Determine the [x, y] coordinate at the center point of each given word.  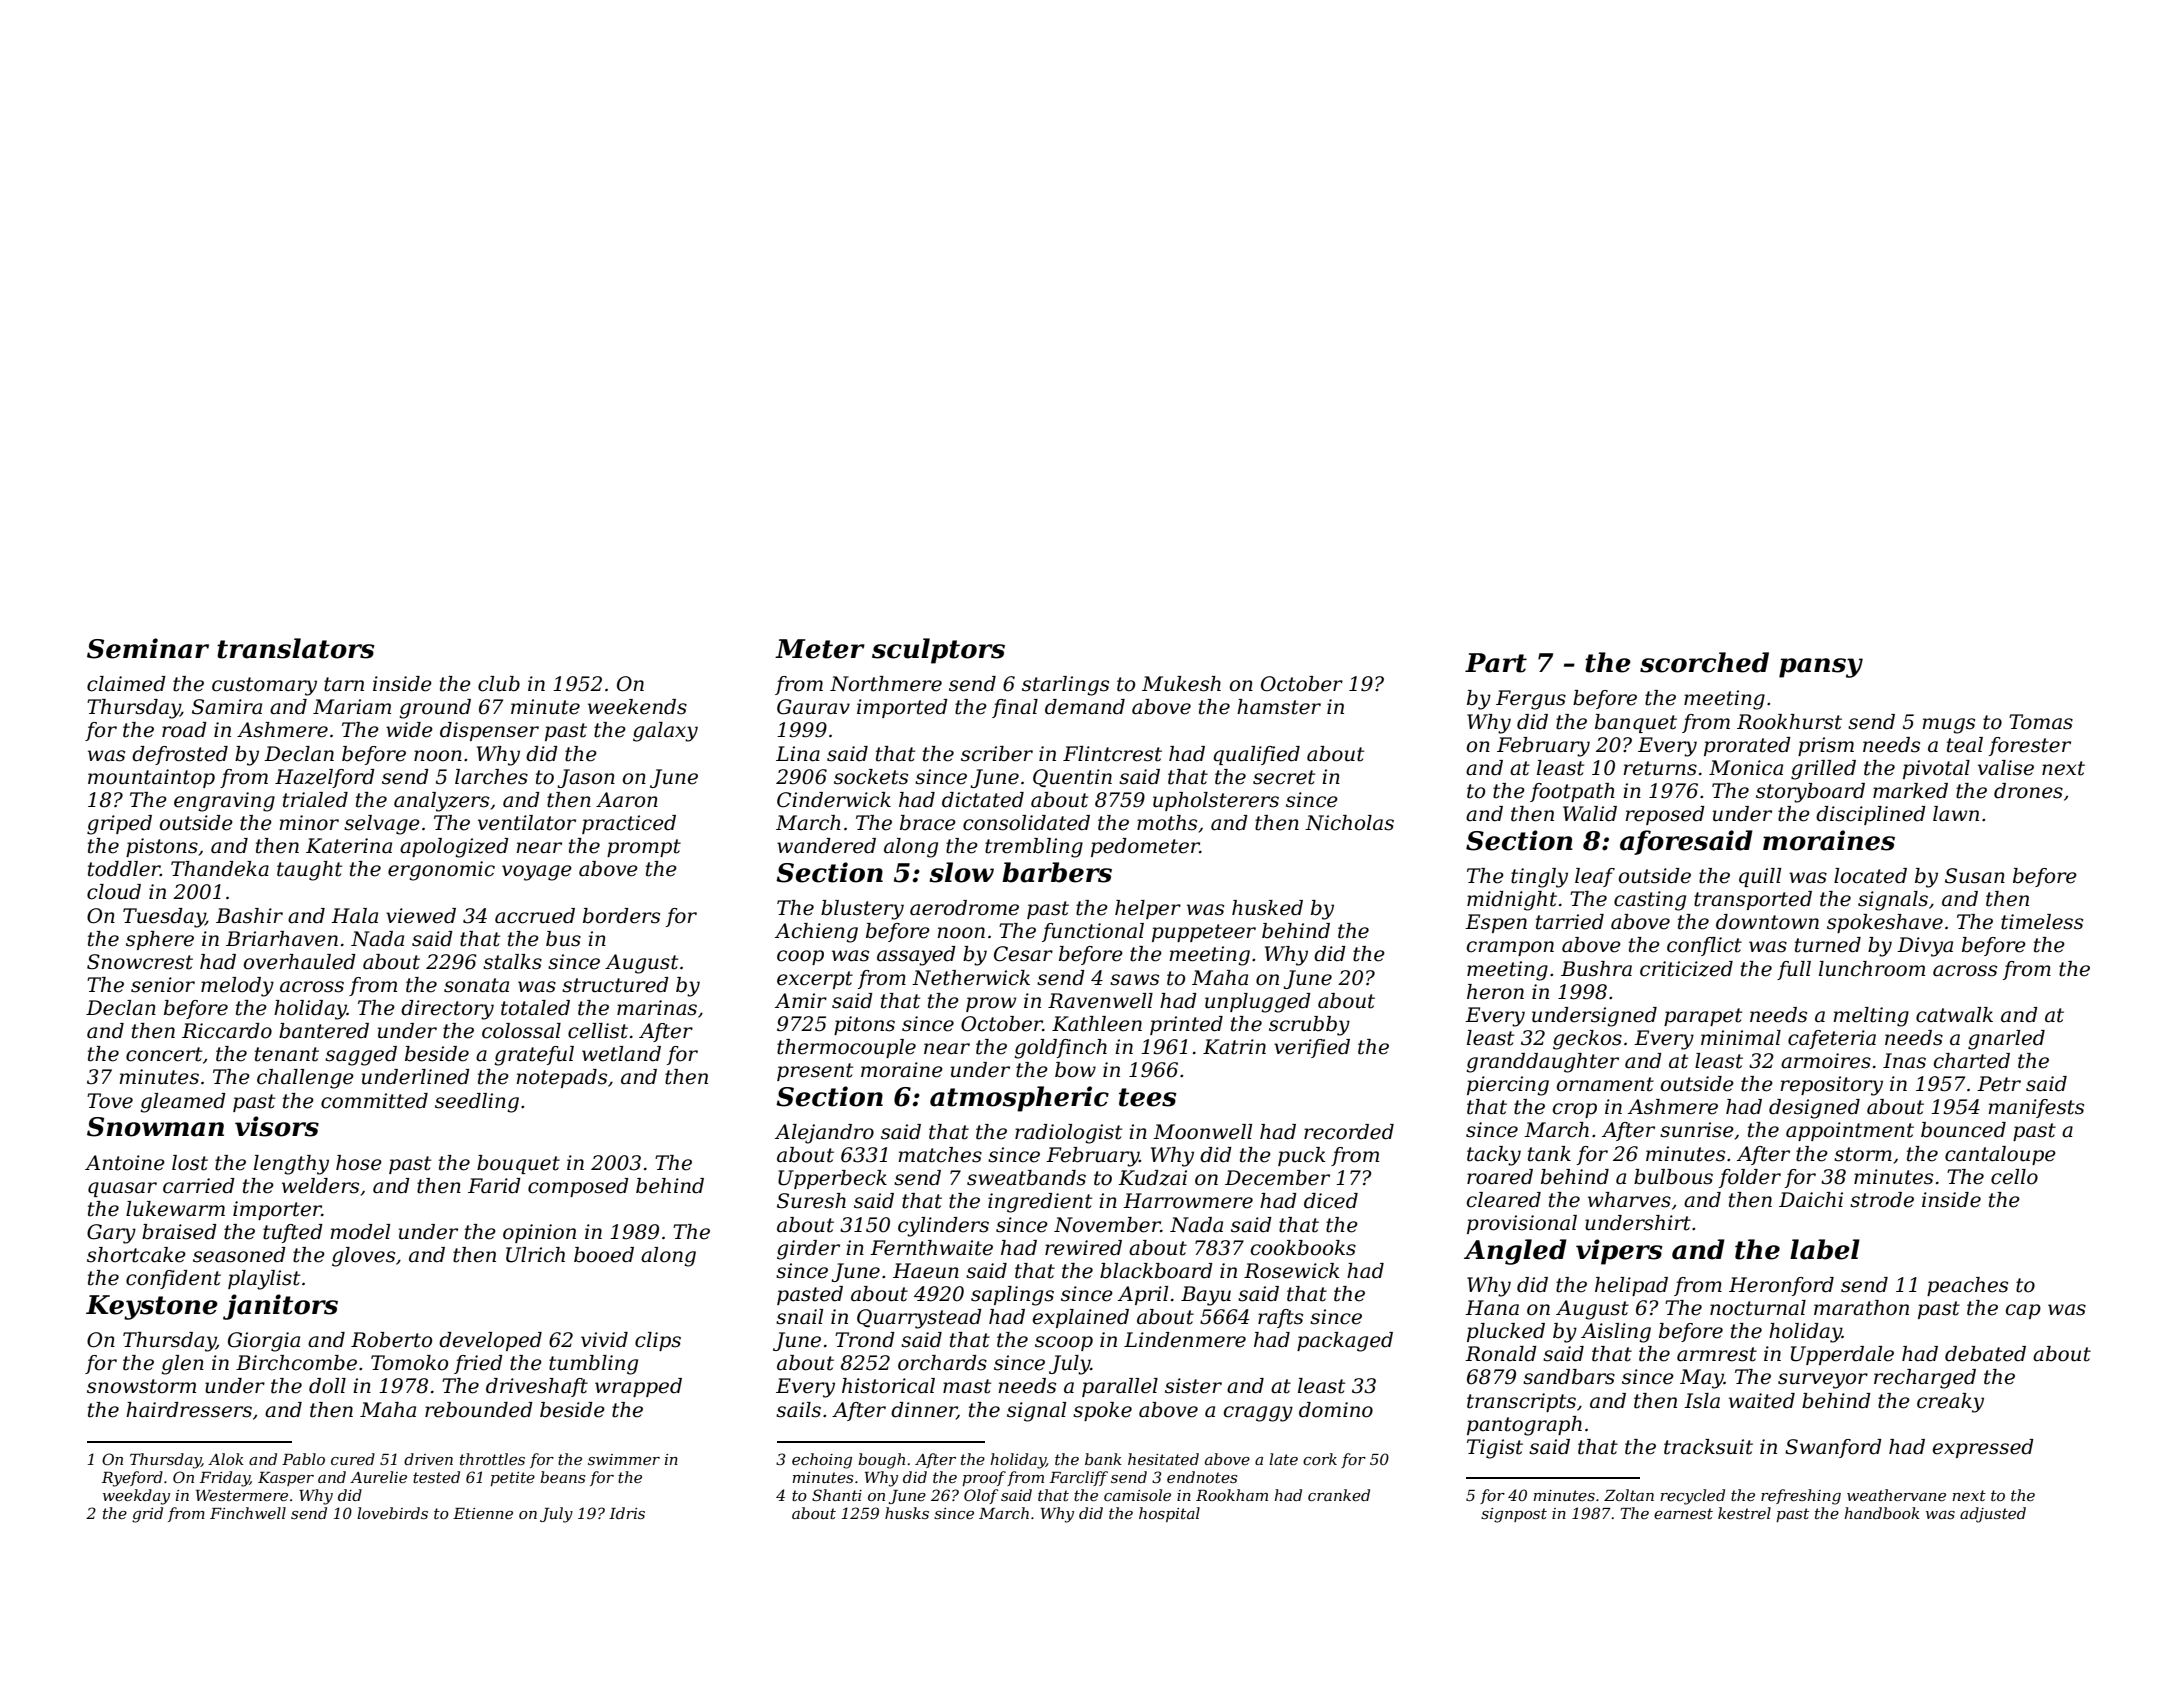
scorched [1704, 662]
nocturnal [1758, 1308]
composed [578, 1187]
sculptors [938, 651]
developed [490, 1341]
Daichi [1811, 1200]
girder [808, 1250]
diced [1331, 1201]
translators [296, 648]
